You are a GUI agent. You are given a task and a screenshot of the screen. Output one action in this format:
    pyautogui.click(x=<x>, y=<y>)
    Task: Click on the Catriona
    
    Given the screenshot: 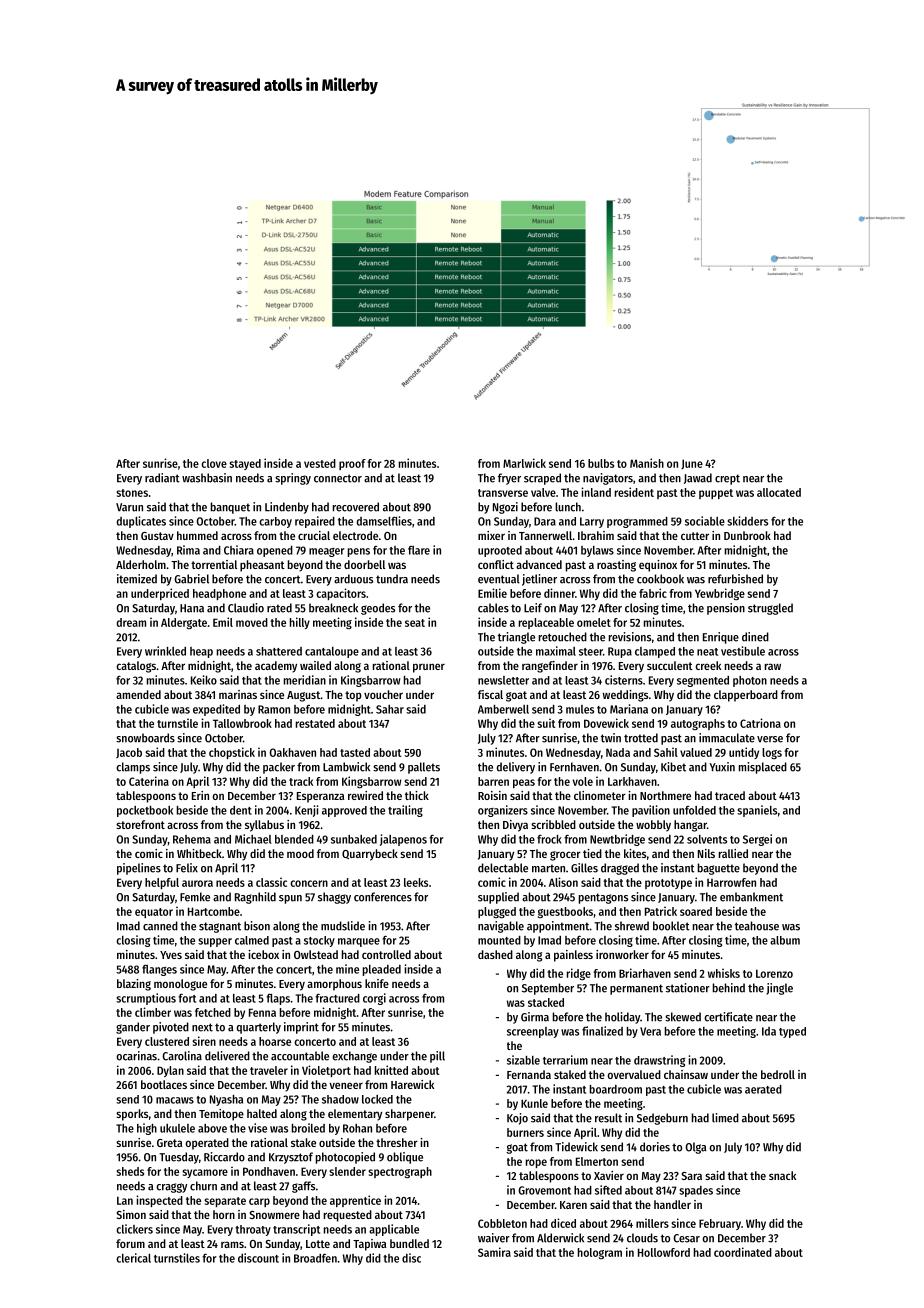 What is the action you would take?
    pyautogui.click(x=760, y=723)
